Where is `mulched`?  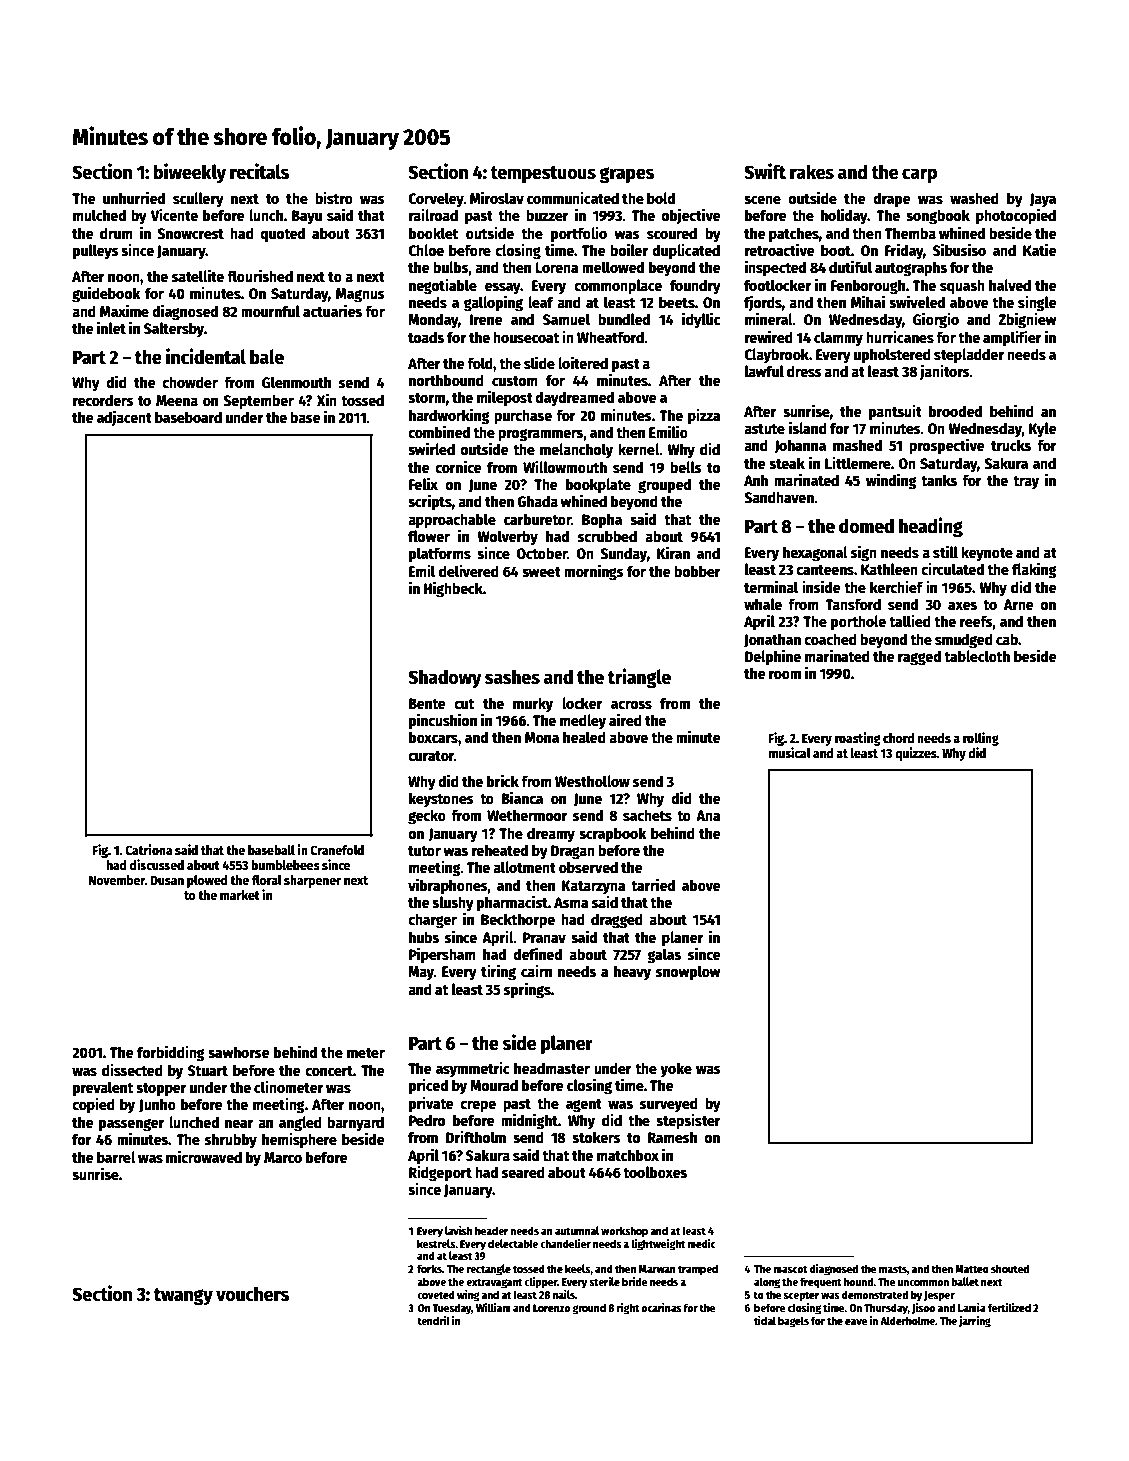
mulched is located at coordinates (99, 215).
